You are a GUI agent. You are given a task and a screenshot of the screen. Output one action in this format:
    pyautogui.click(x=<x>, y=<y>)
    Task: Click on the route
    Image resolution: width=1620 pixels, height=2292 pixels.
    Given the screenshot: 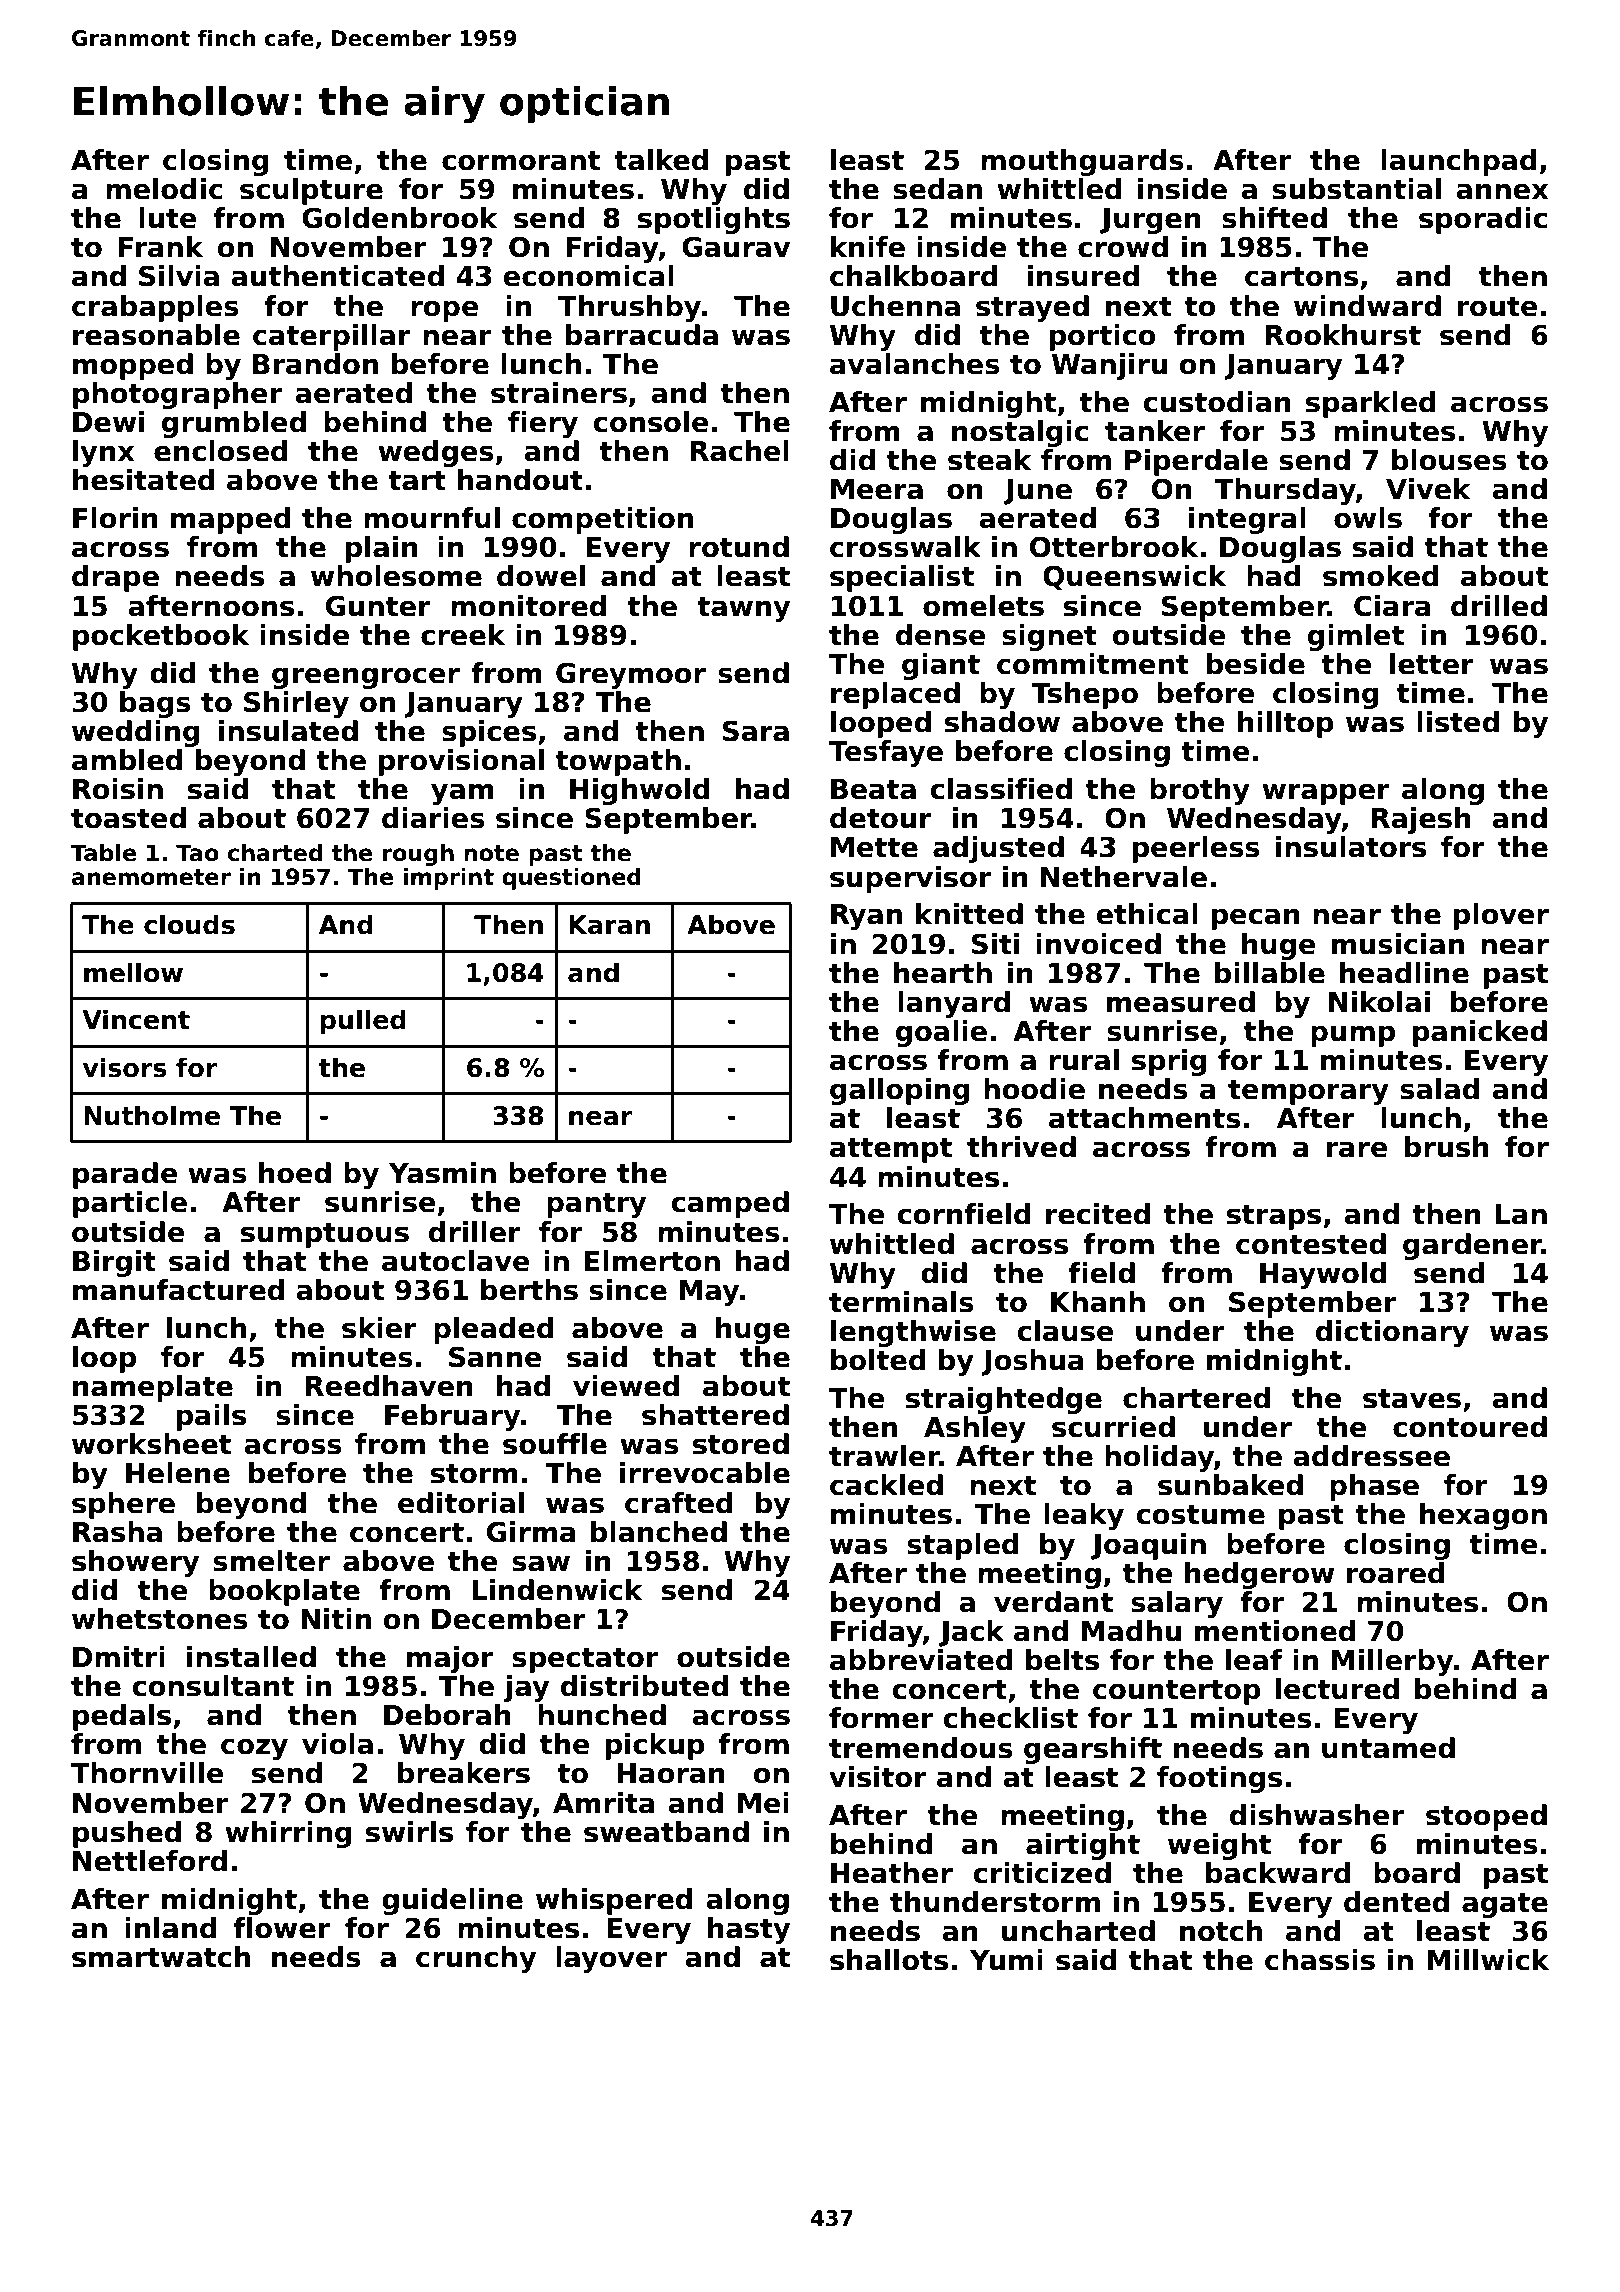 What is the action you would take?
    pyautogui.click(x=1497, y=307)
